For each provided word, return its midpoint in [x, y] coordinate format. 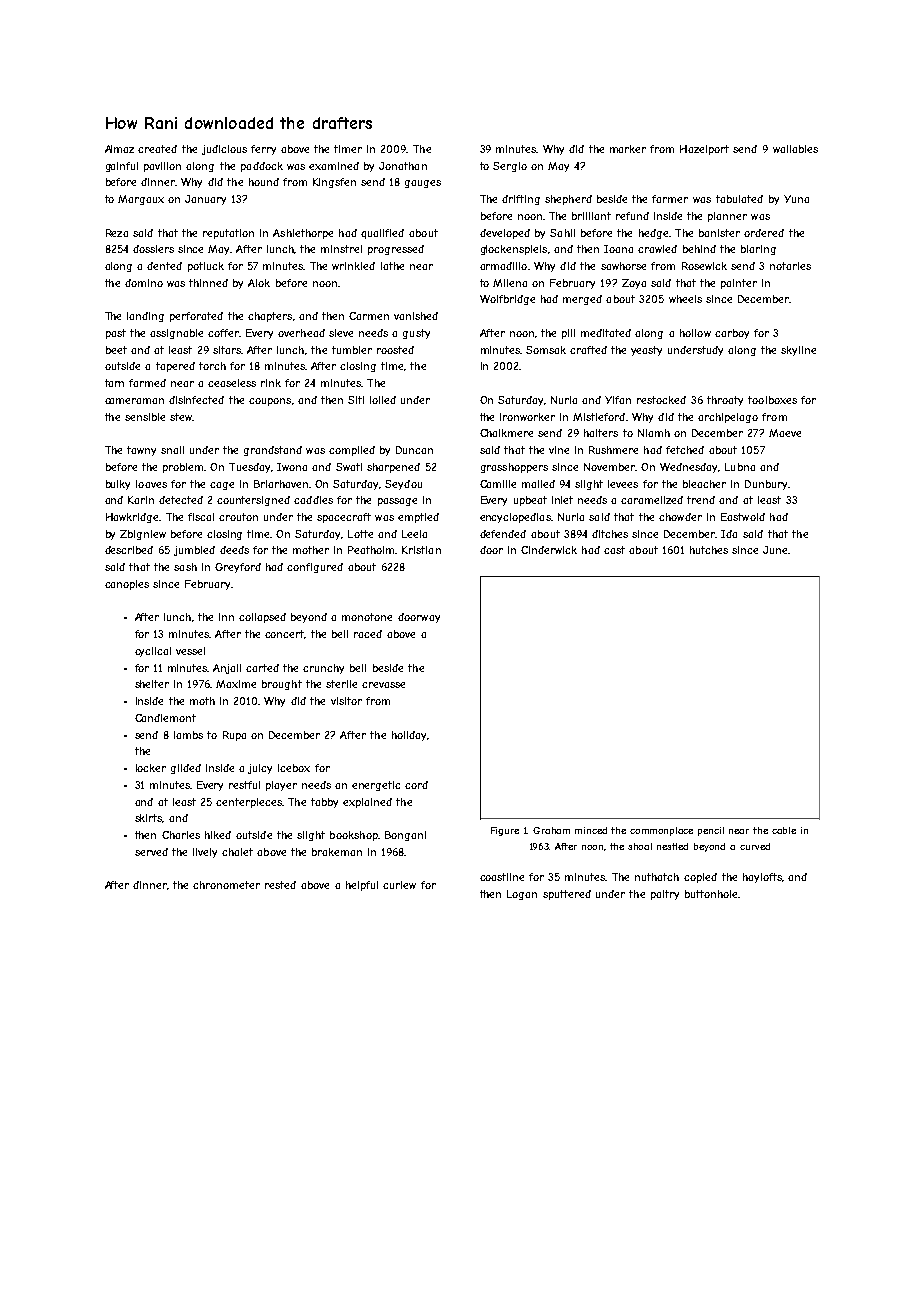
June [775, 550]
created [157, 149]
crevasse [383, 685]
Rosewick [704, 266]
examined [334, 166]
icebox [294, 768]
